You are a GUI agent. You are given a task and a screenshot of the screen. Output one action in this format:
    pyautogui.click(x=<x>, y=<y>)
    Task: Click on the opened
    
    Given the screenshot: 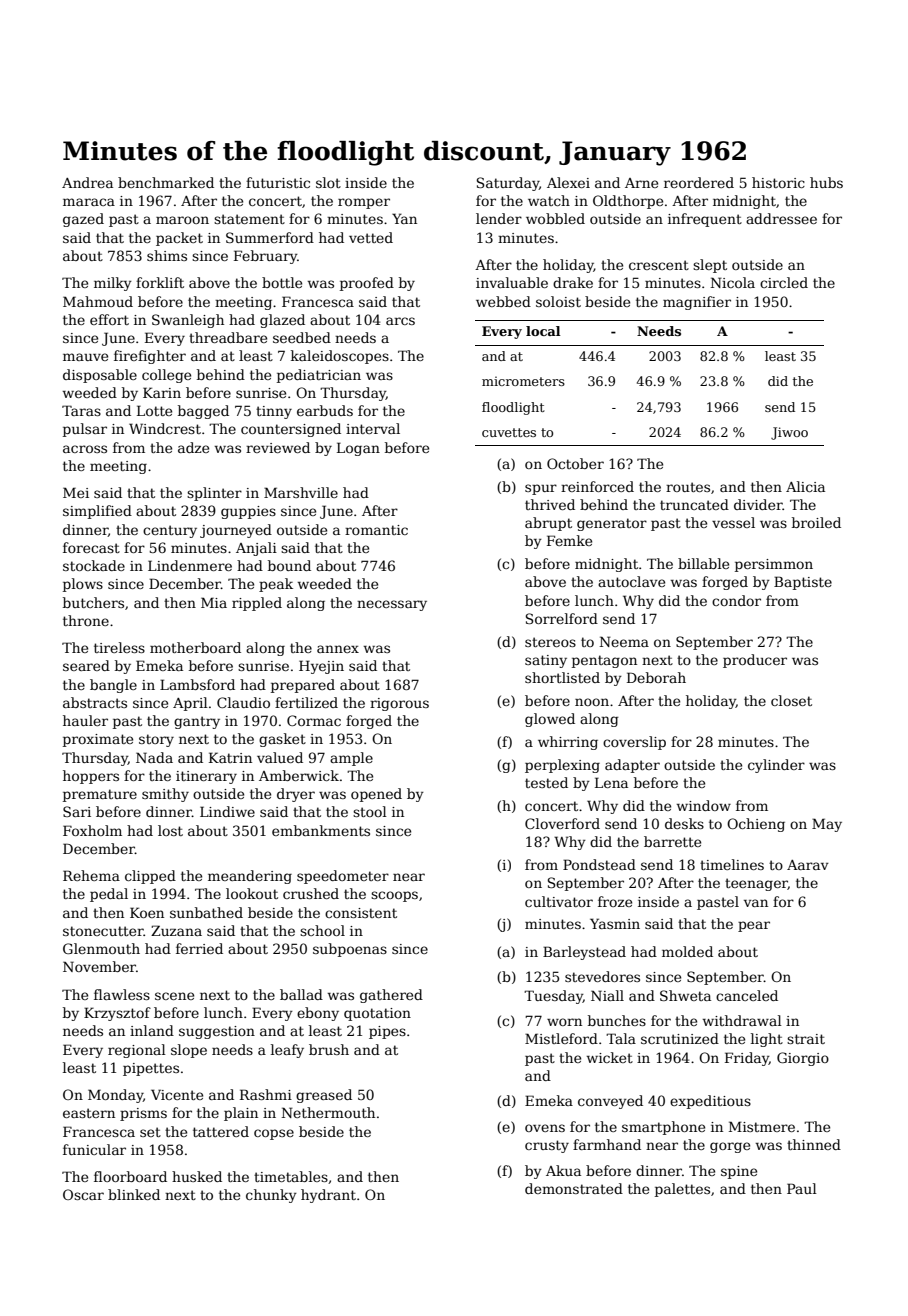 What is the action you would take?
    pyautogui.click(x=376, y=795)
